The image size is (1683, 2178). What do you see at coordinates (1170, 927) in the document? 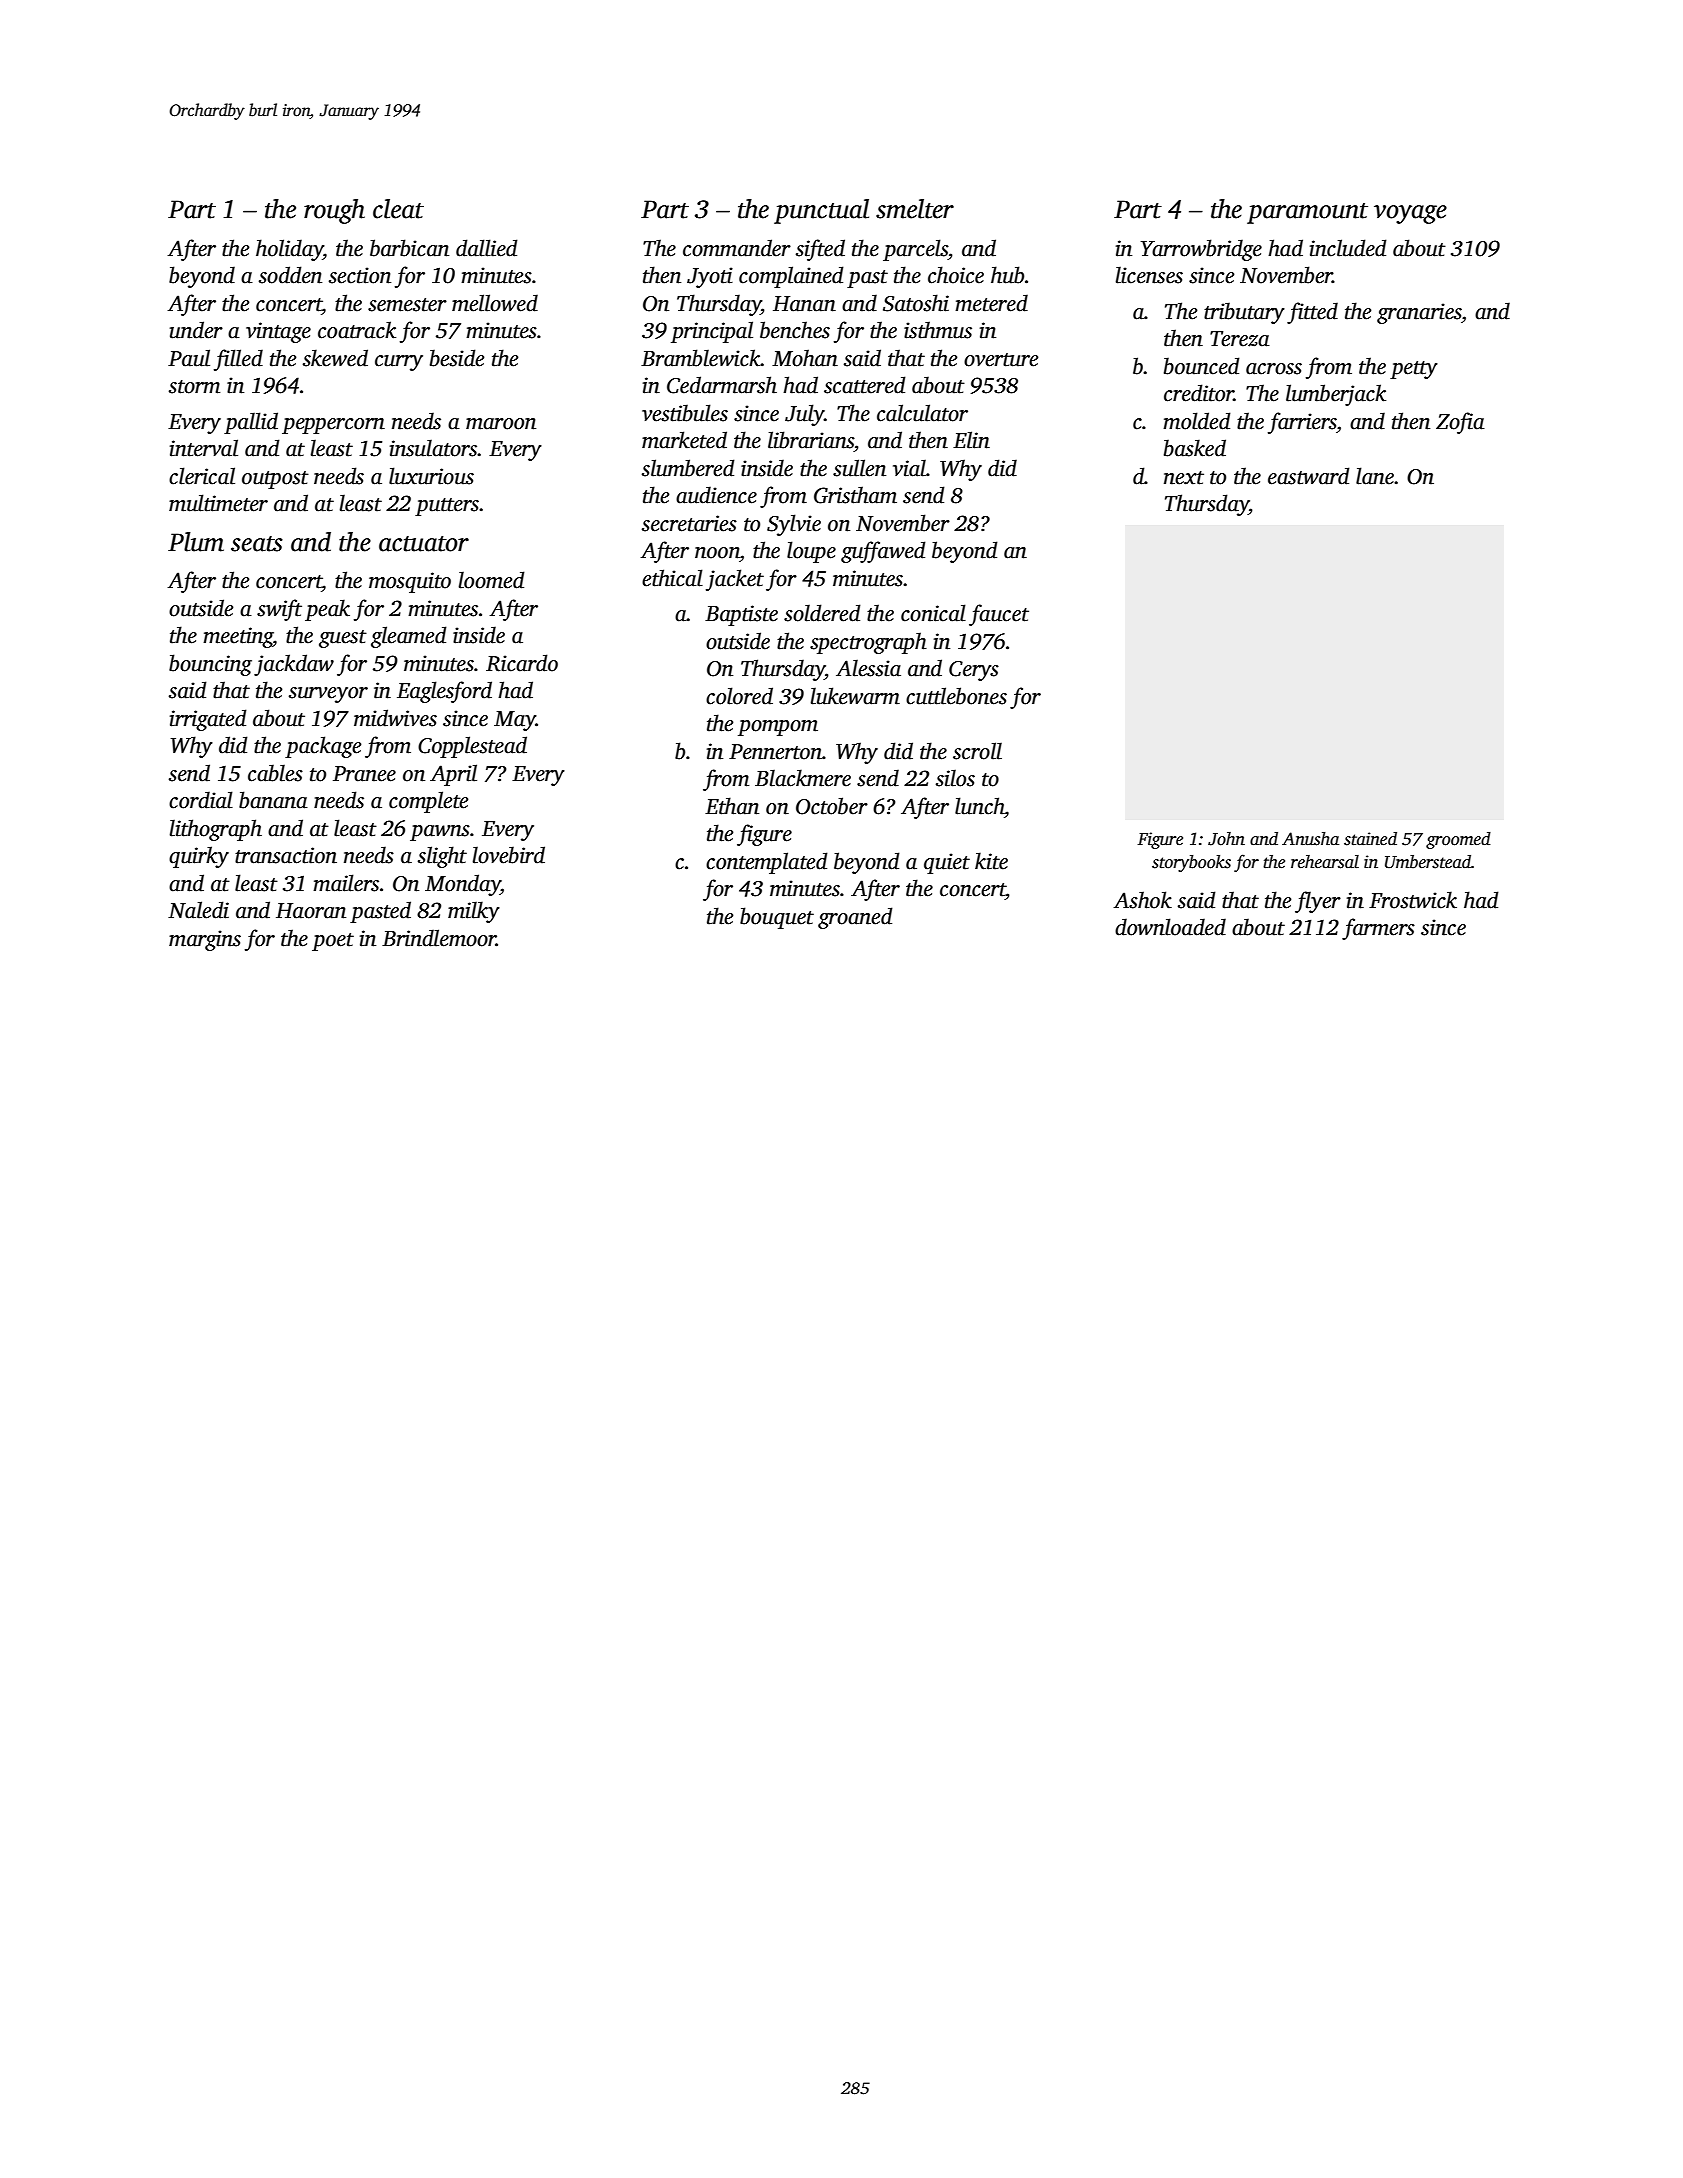
I see `downloaded` at bounding box center [1170, 927].
